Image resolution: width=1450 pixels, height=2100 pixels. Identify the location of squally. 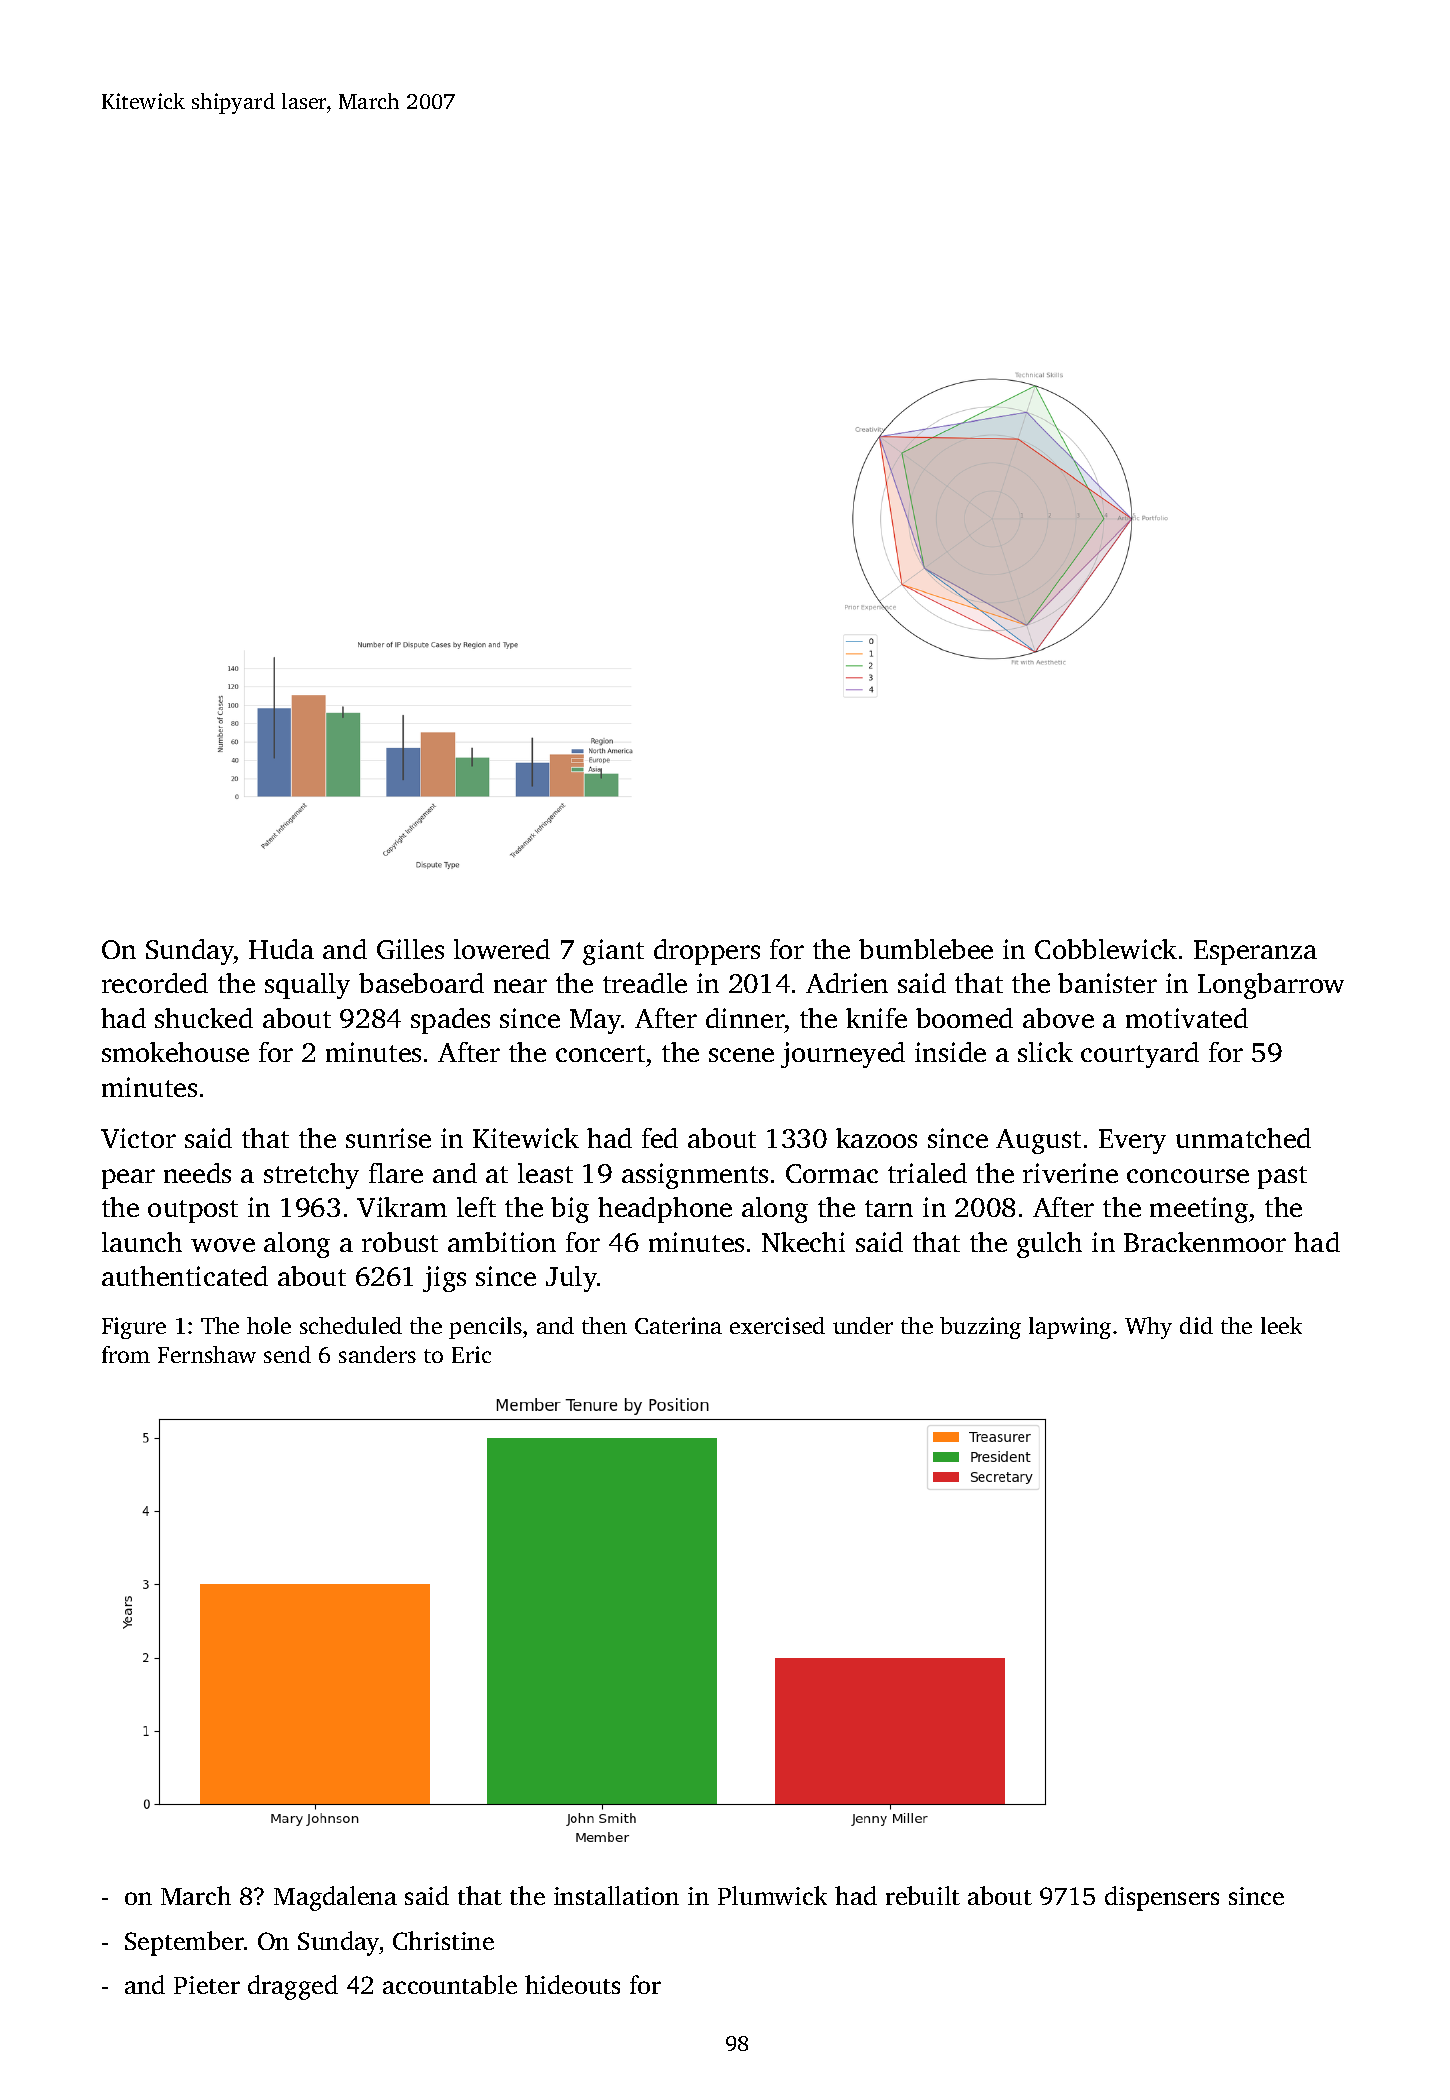
(307, 986).
